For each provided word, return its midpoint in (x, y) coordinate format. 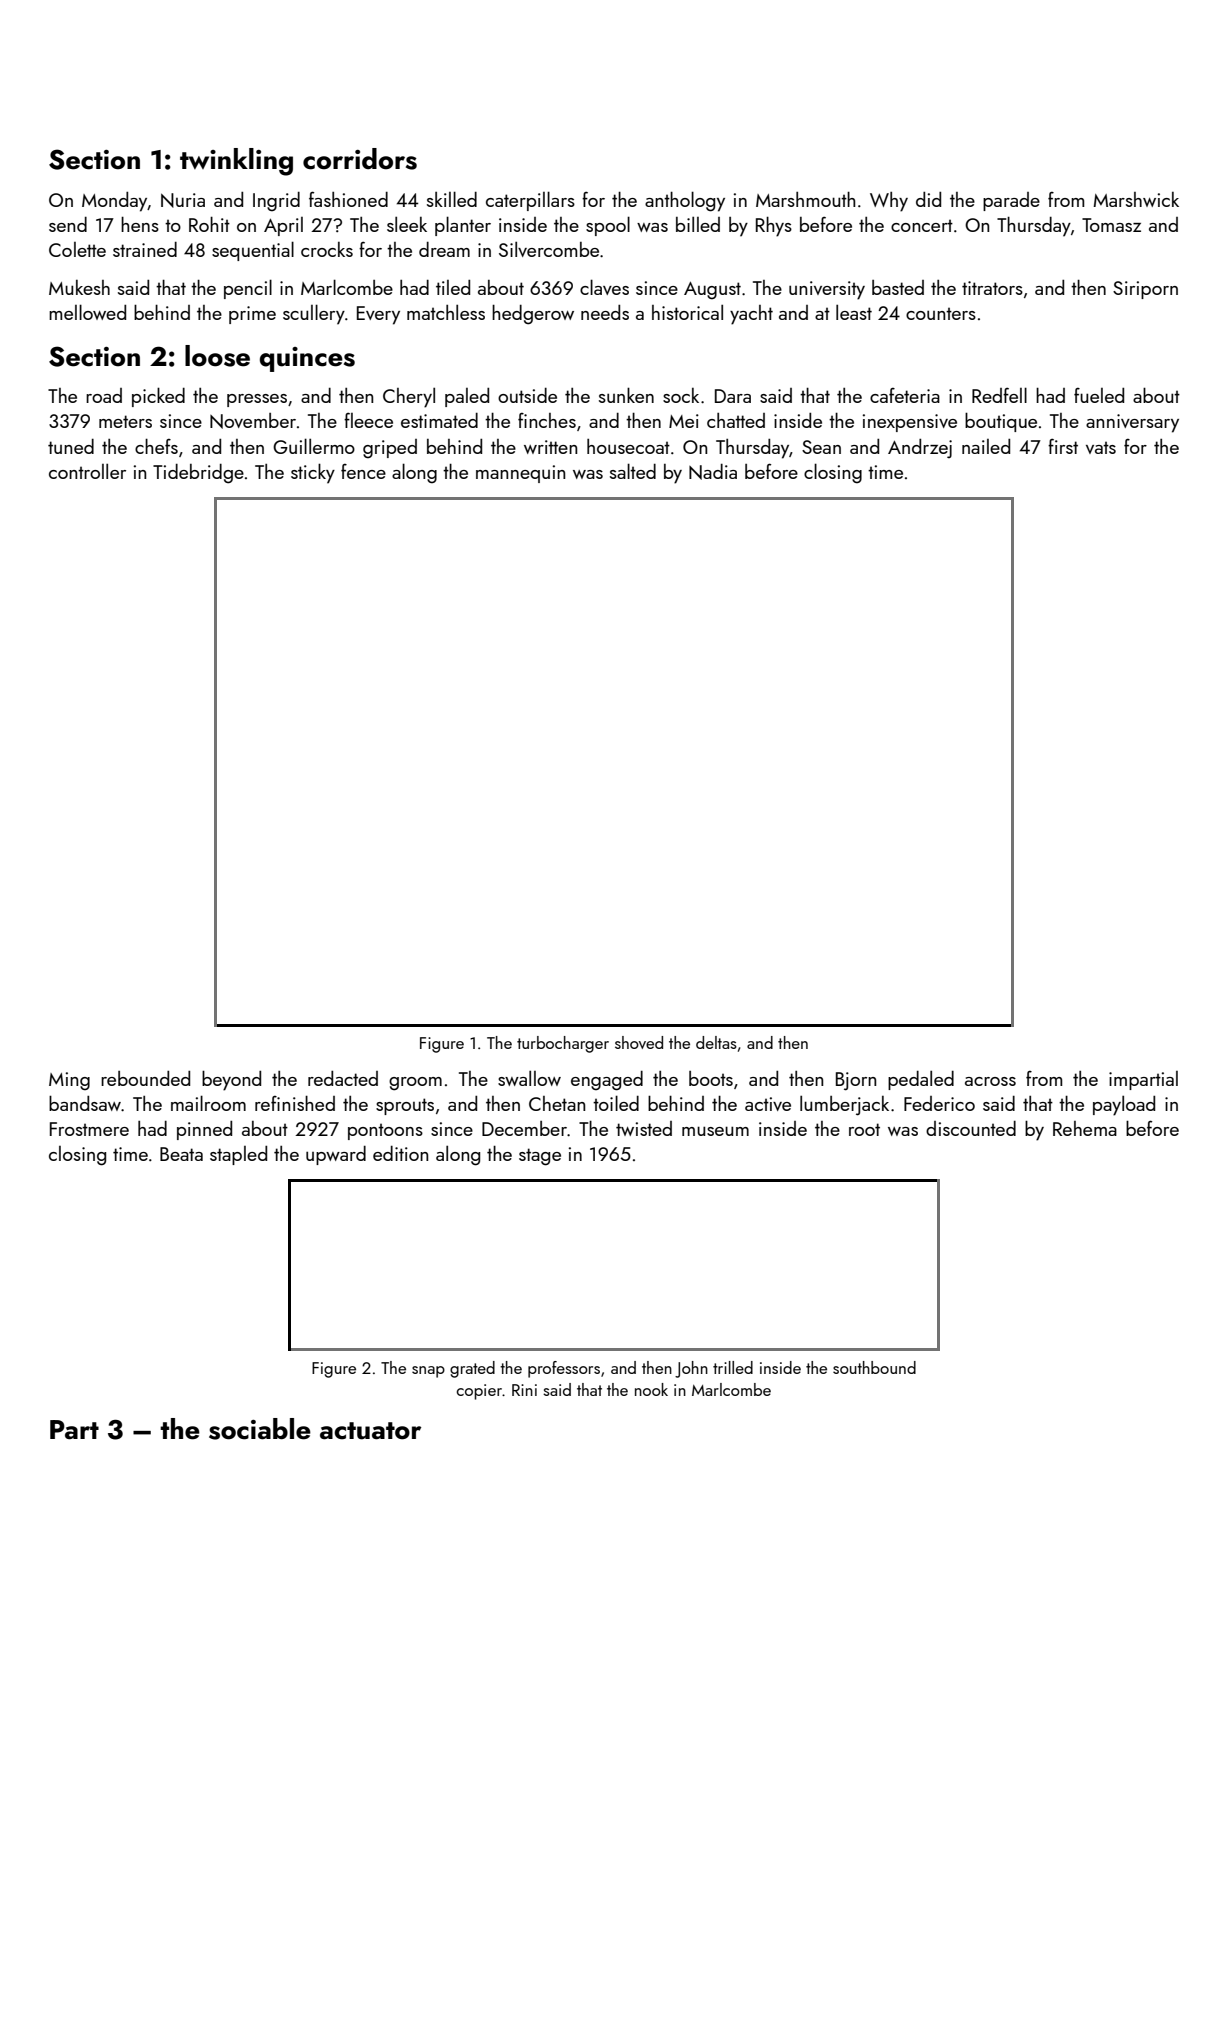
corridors (360, 159)
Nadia (713, 472)
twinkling (236, 162)
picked (158, 397)
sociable (260, 1429)
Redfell (999, 395)
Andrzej (920, 448)
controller (87, 471)
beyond (231, 1080)
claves (604, 287)
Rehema (1085, 1128)
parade (1011, 201)
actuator (370, 1431)
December (524, 1128)
